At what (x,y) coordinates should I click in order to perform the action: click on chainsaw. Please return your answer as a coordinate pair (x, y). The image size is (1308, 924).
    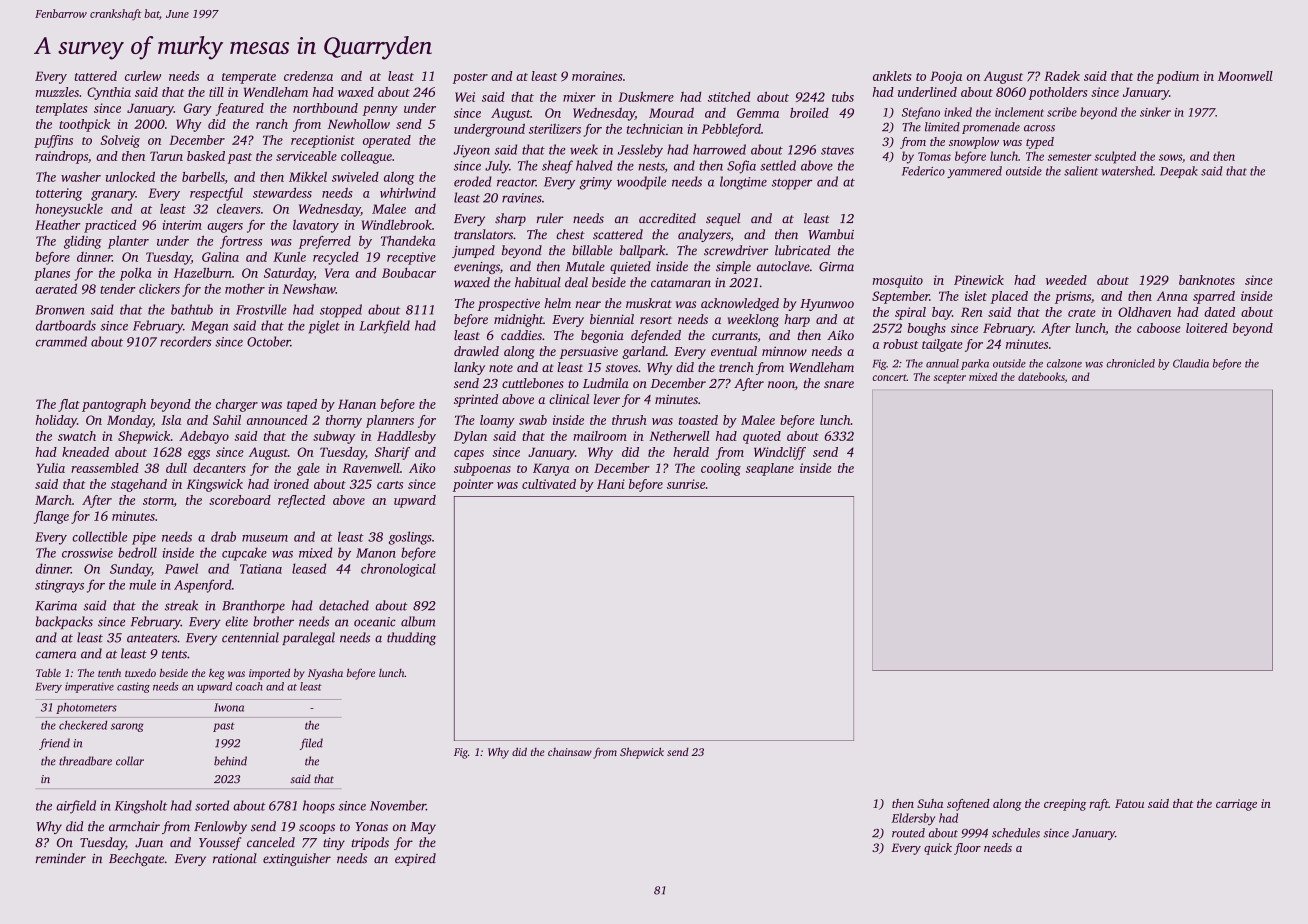
    Looking at the image, I should click on (570, 752).
